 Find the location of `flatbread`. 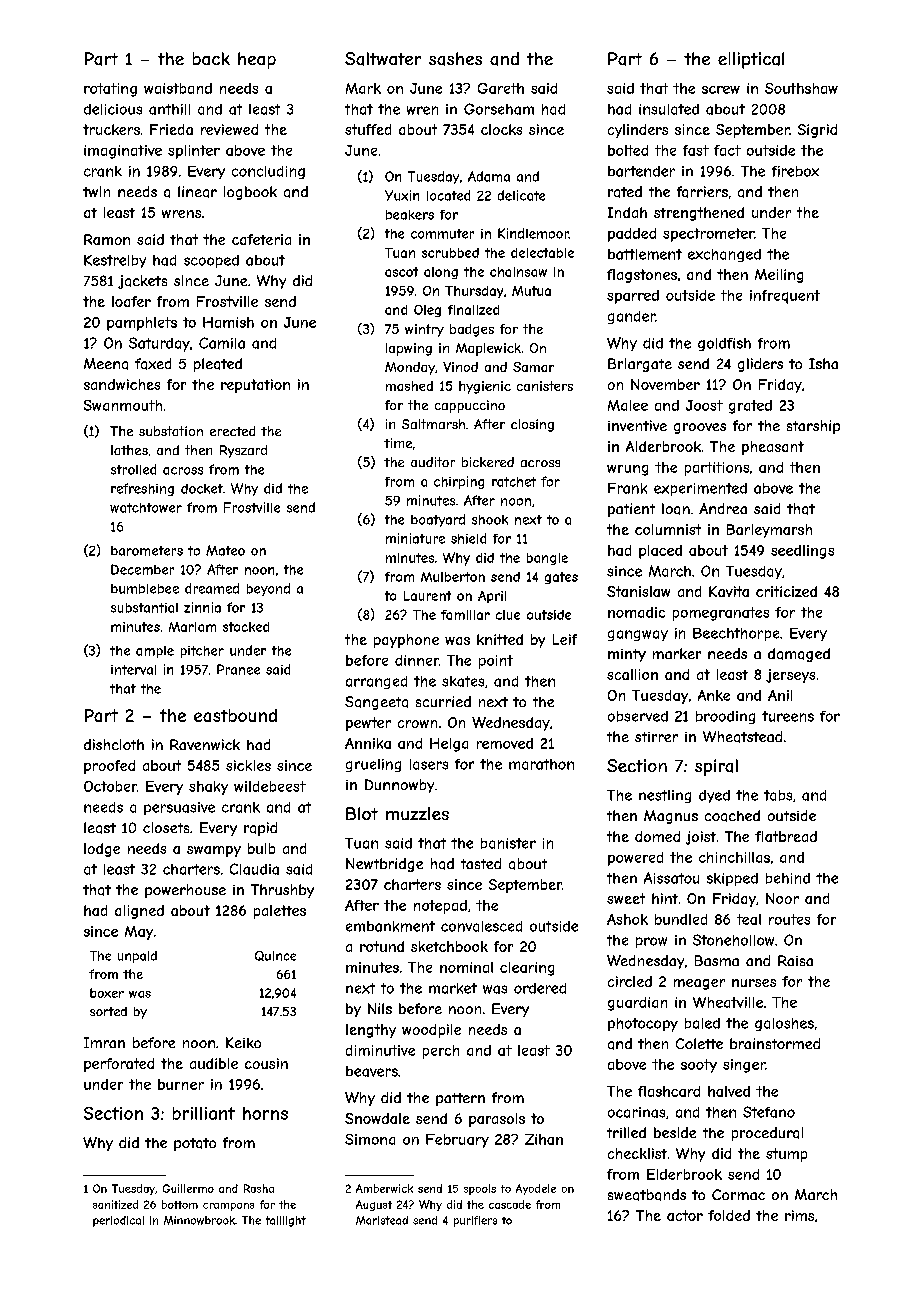

flatbread is located at coordinates (786, 836).
